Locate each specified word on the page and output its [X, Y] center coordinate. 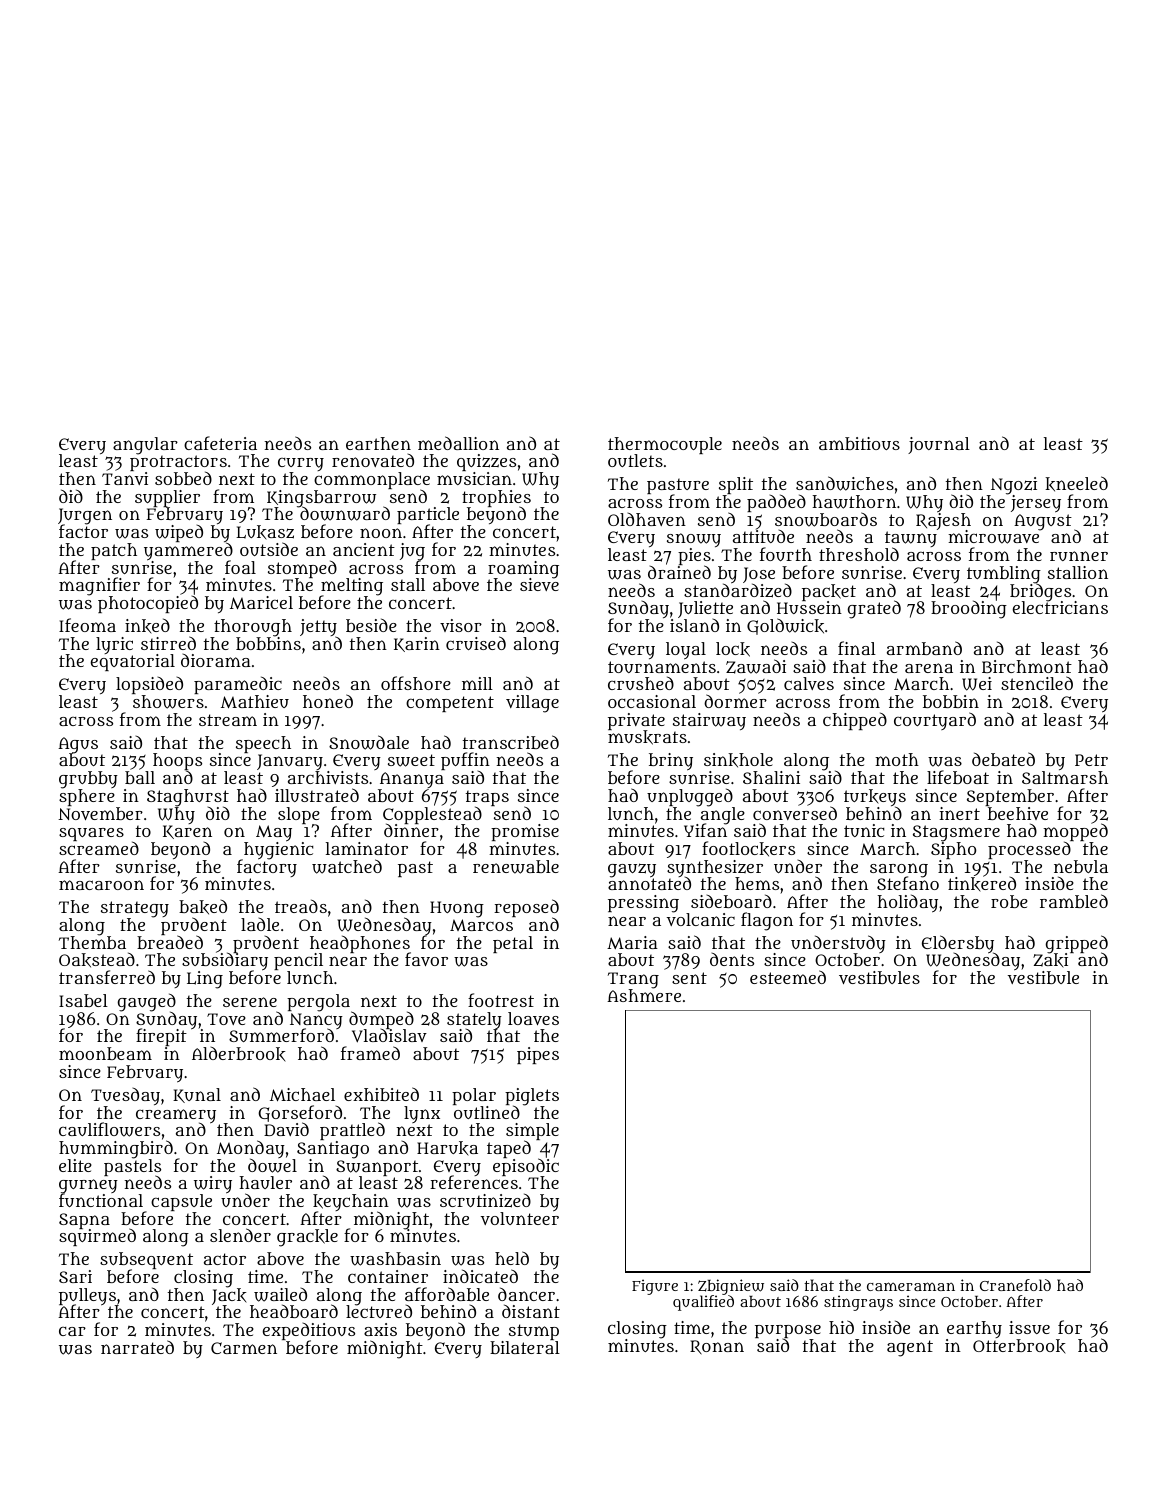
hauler [266, 1182]
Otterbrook [1019, 1346]
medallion [458, 443]
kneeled [1076, 484]
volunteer [520, 1218]
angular [145, 446]
